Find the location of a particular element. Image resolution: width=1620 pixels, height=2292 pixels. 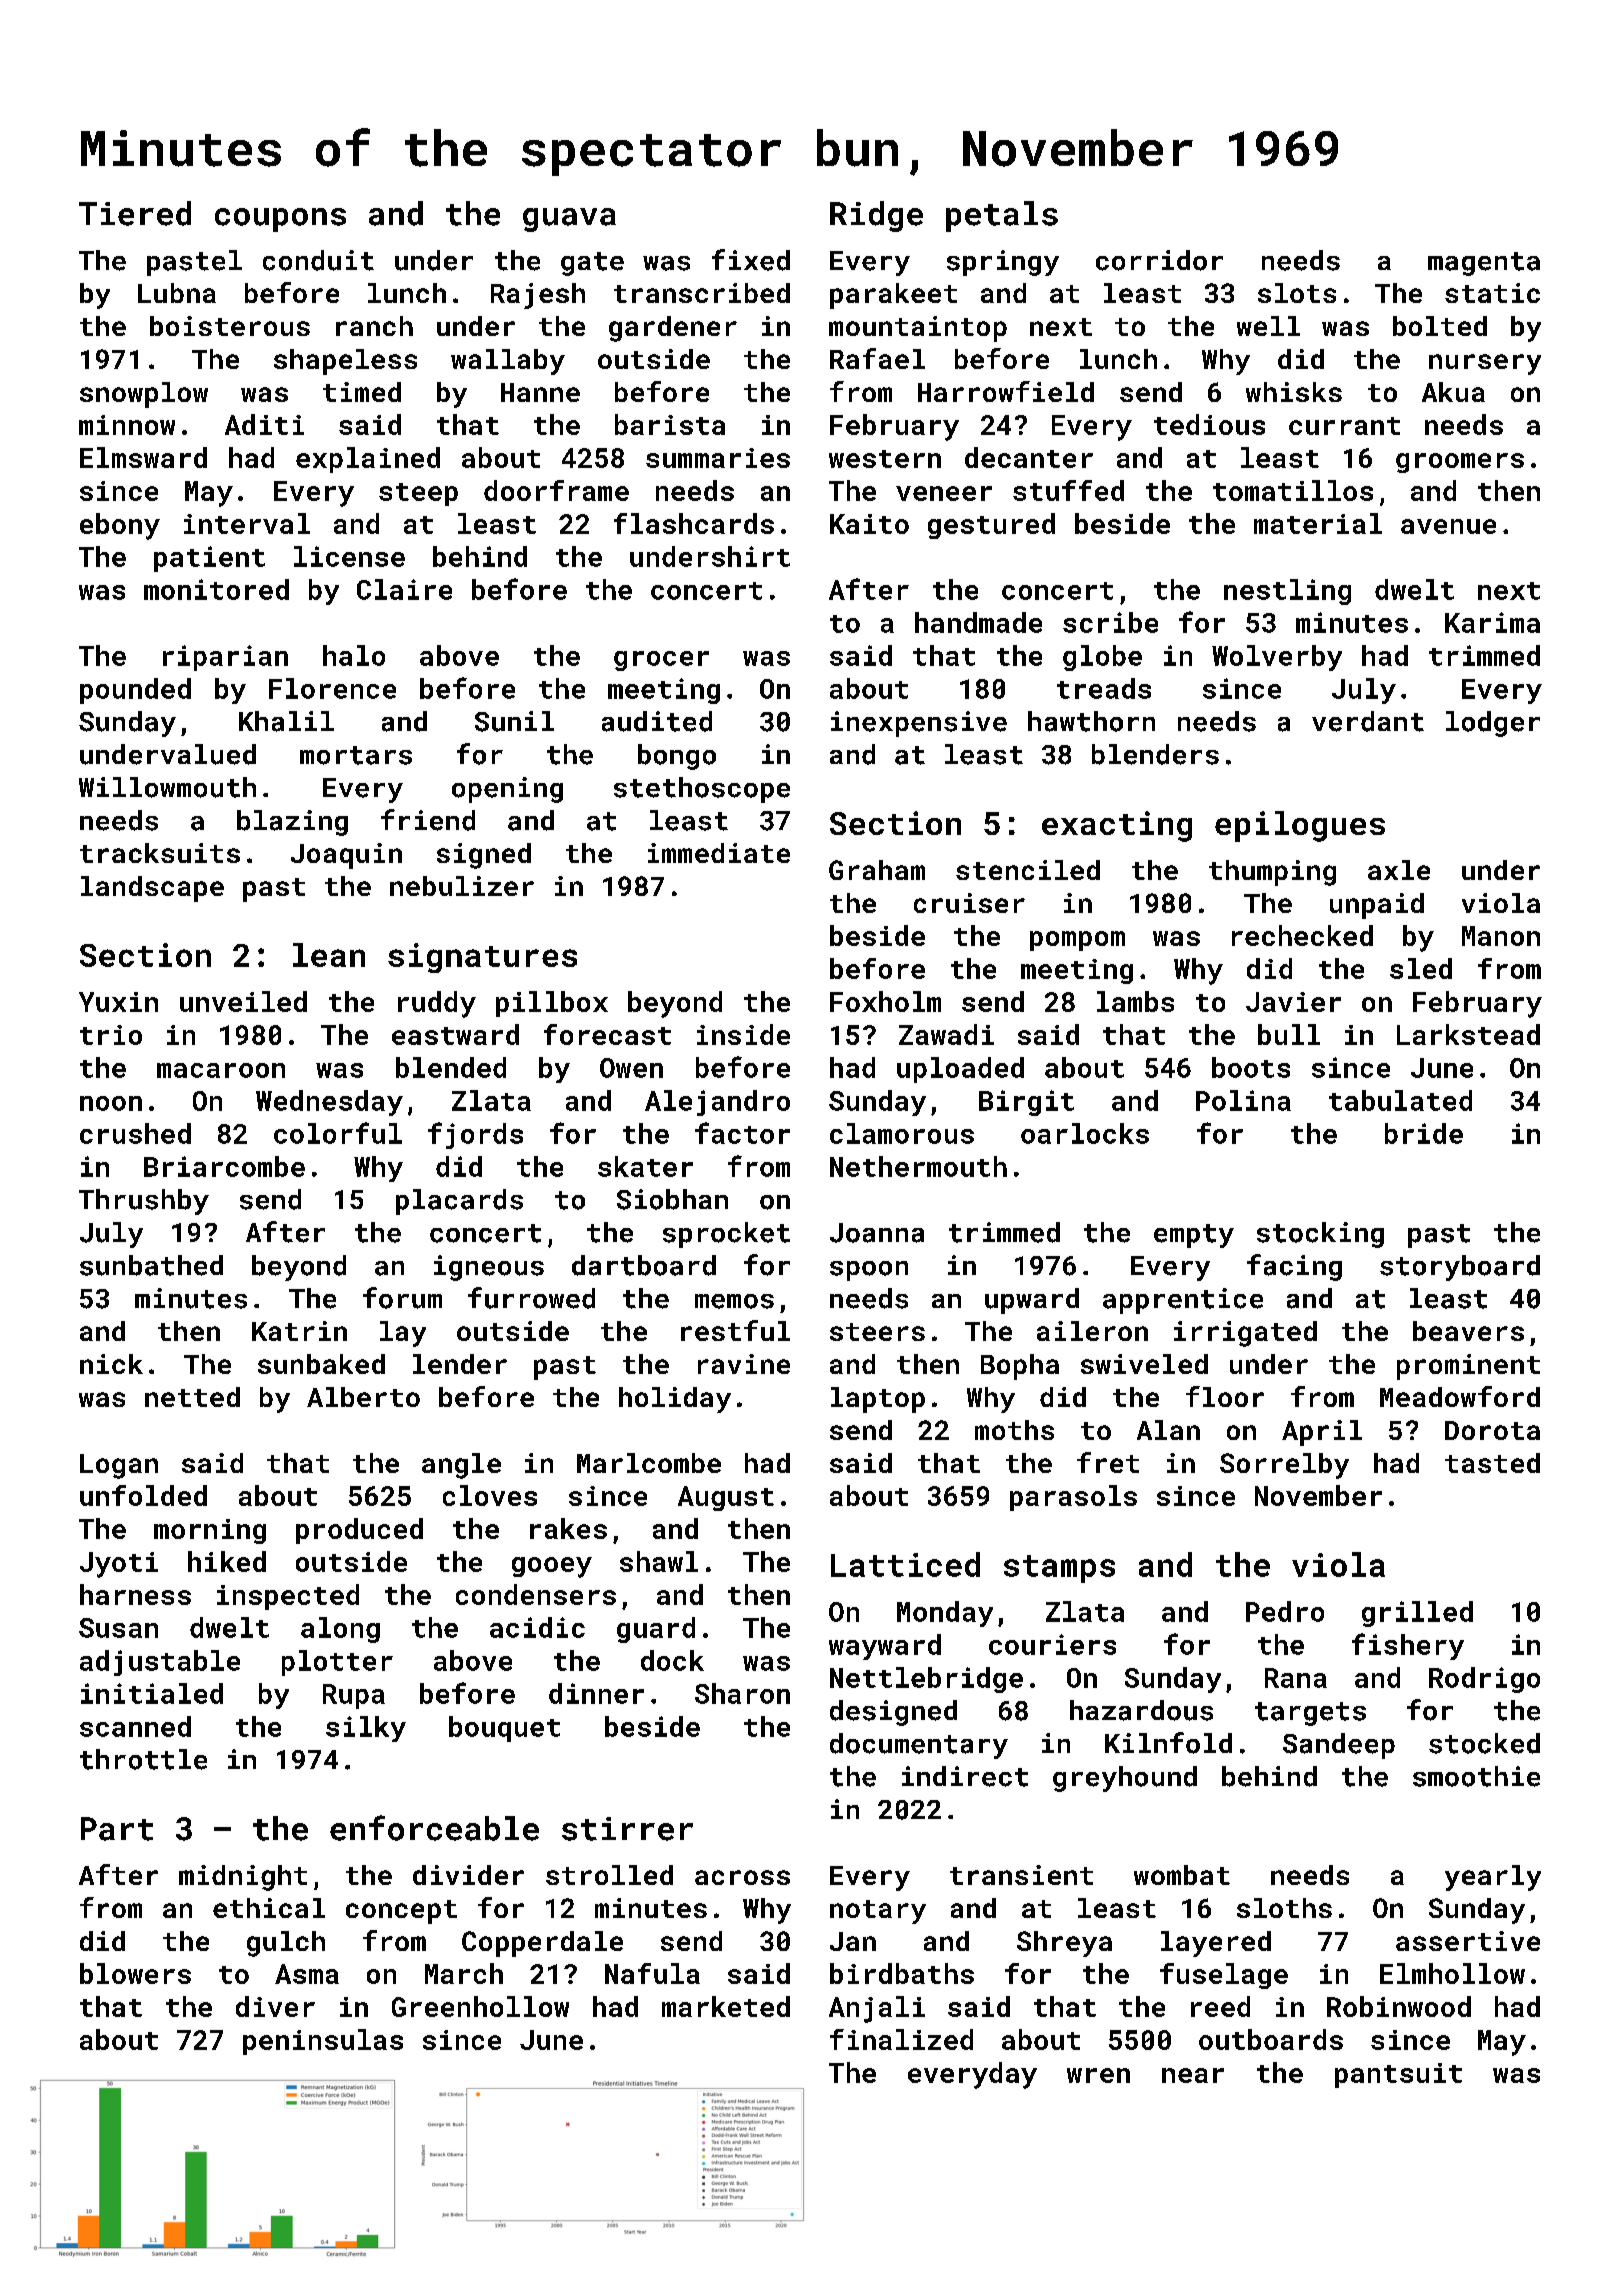

petals is located at coordinates (1002, 216).
